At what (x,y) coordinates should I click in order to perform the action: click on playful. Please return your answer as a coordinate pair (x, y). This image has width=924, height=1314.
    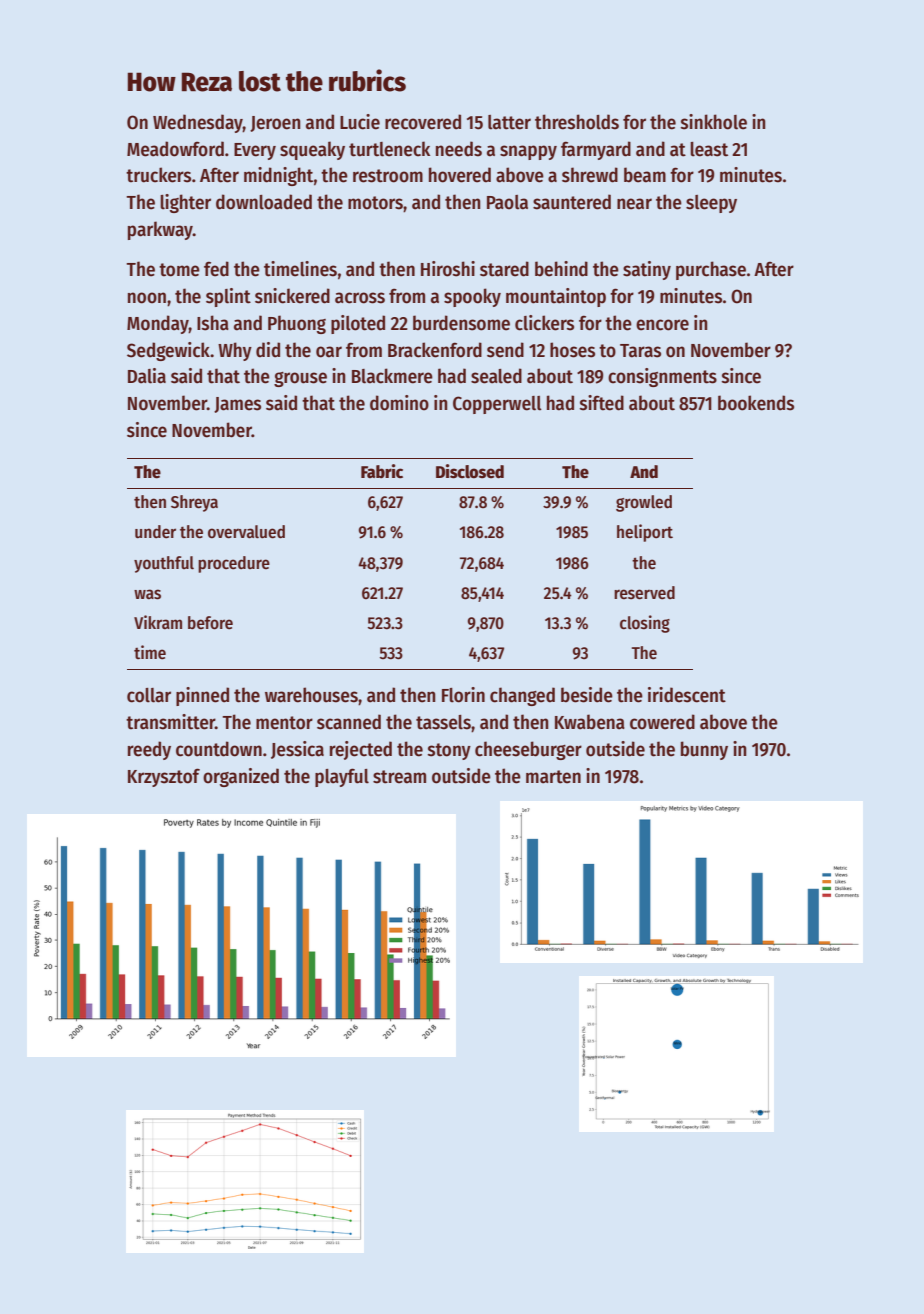
    Looking at the image, I should click on (342, 777).
